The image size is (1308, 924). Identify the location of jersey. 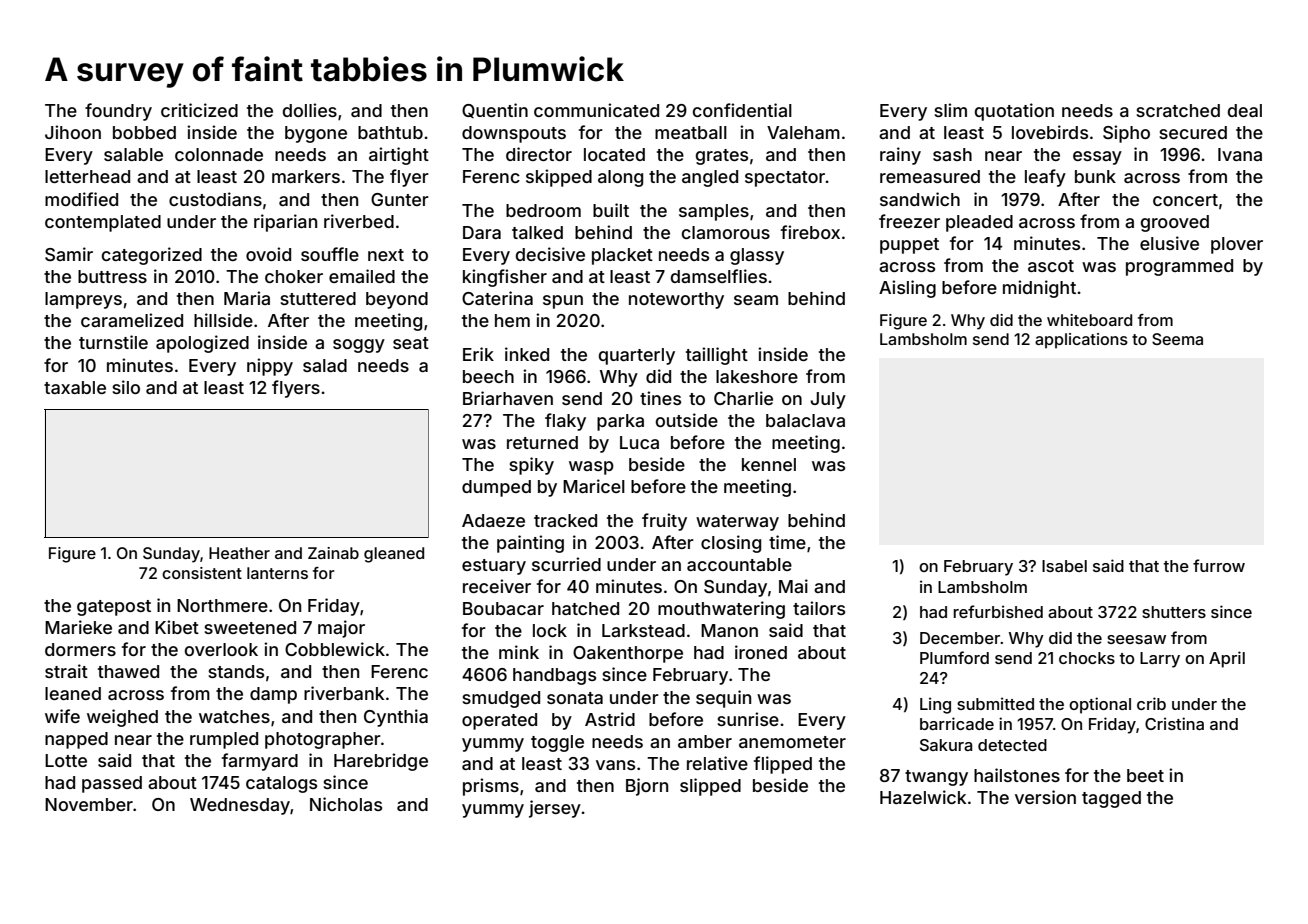
(555, 809).
